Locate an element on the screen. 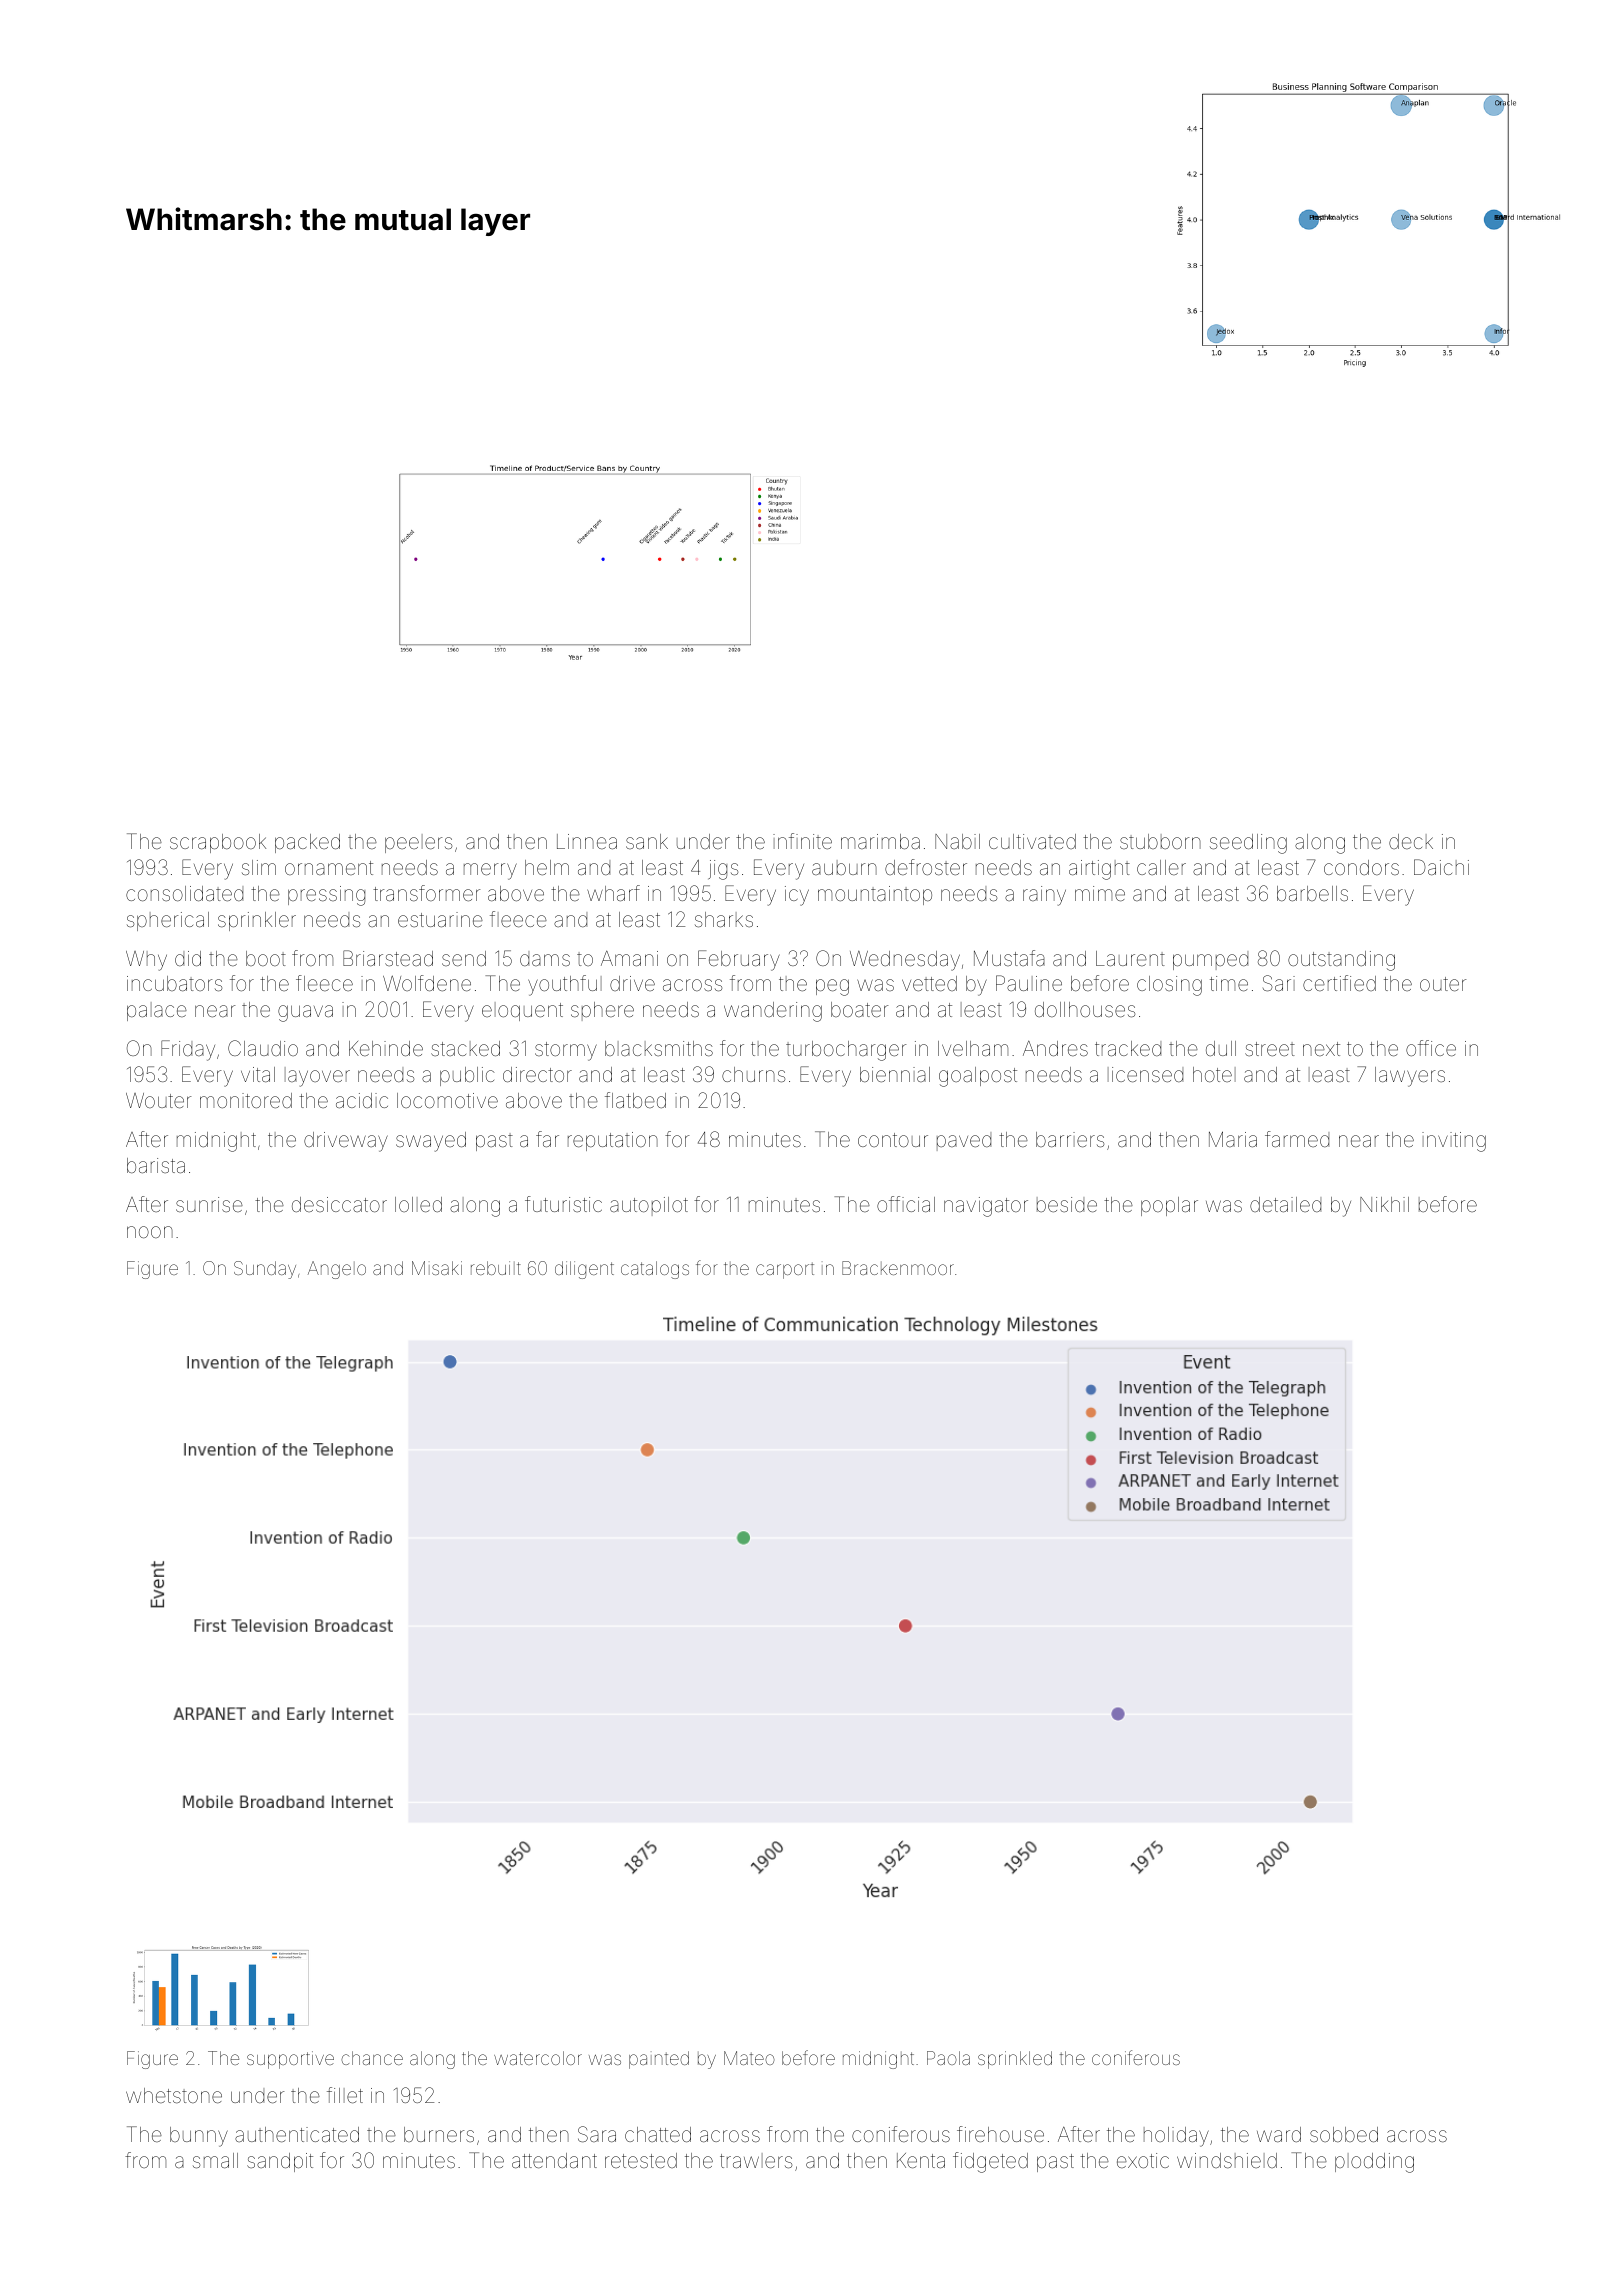  Nikhil is located at coordinates (1384, 1204).
